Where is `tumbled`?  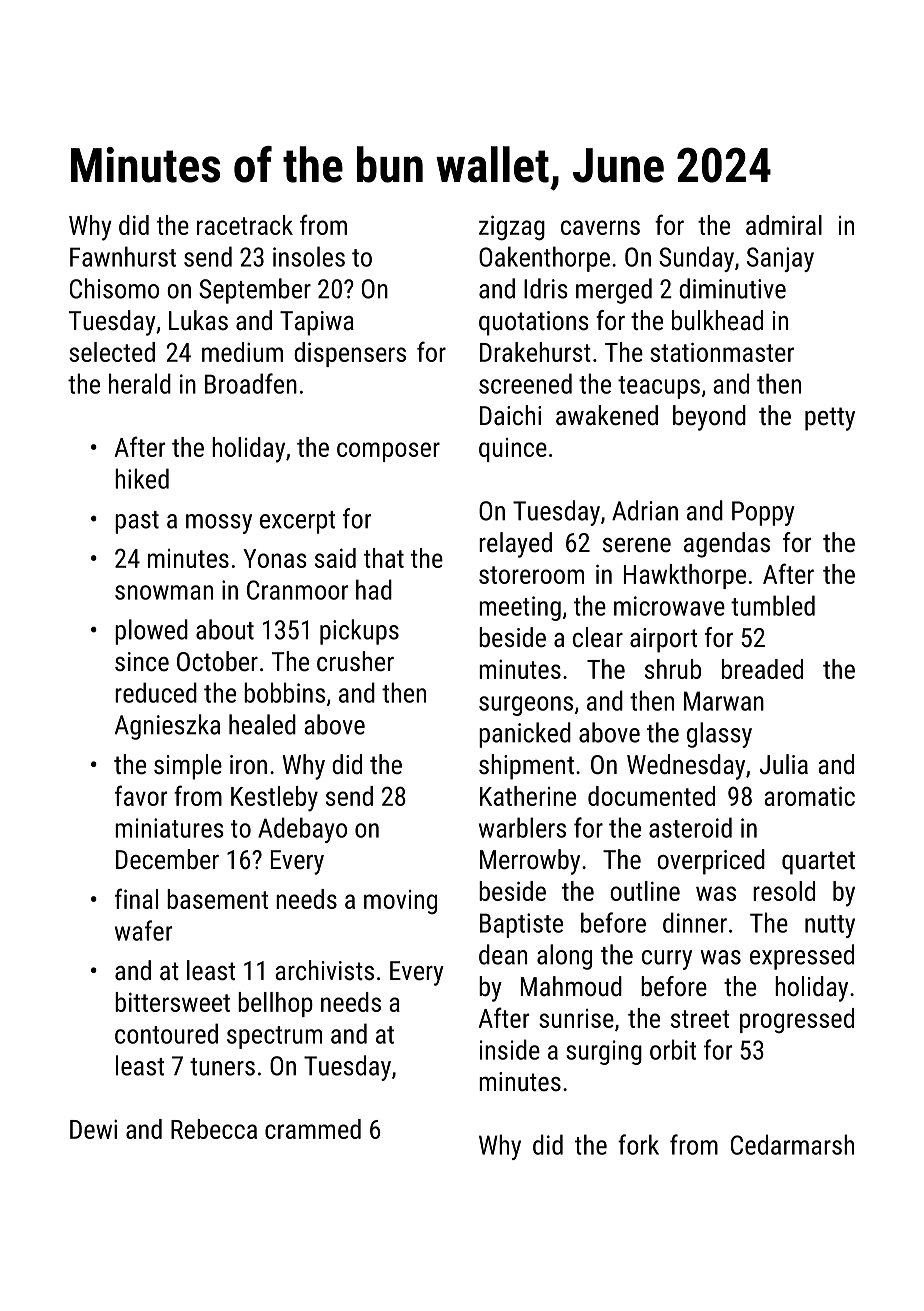
tumbled is located at coordinates (773, 605).
